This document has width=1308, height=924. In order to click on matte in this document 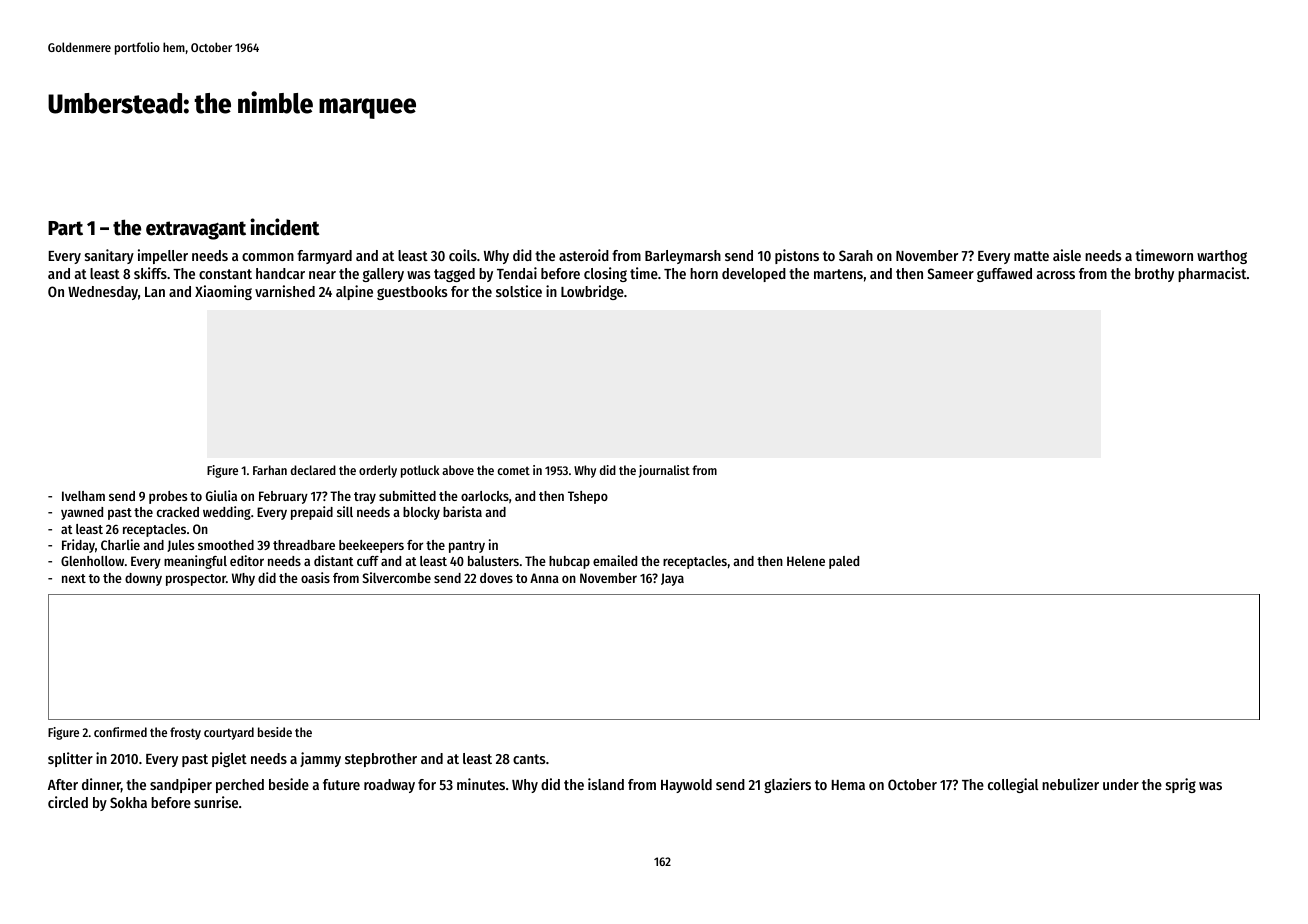, I will do `click(1031, 256)`.
